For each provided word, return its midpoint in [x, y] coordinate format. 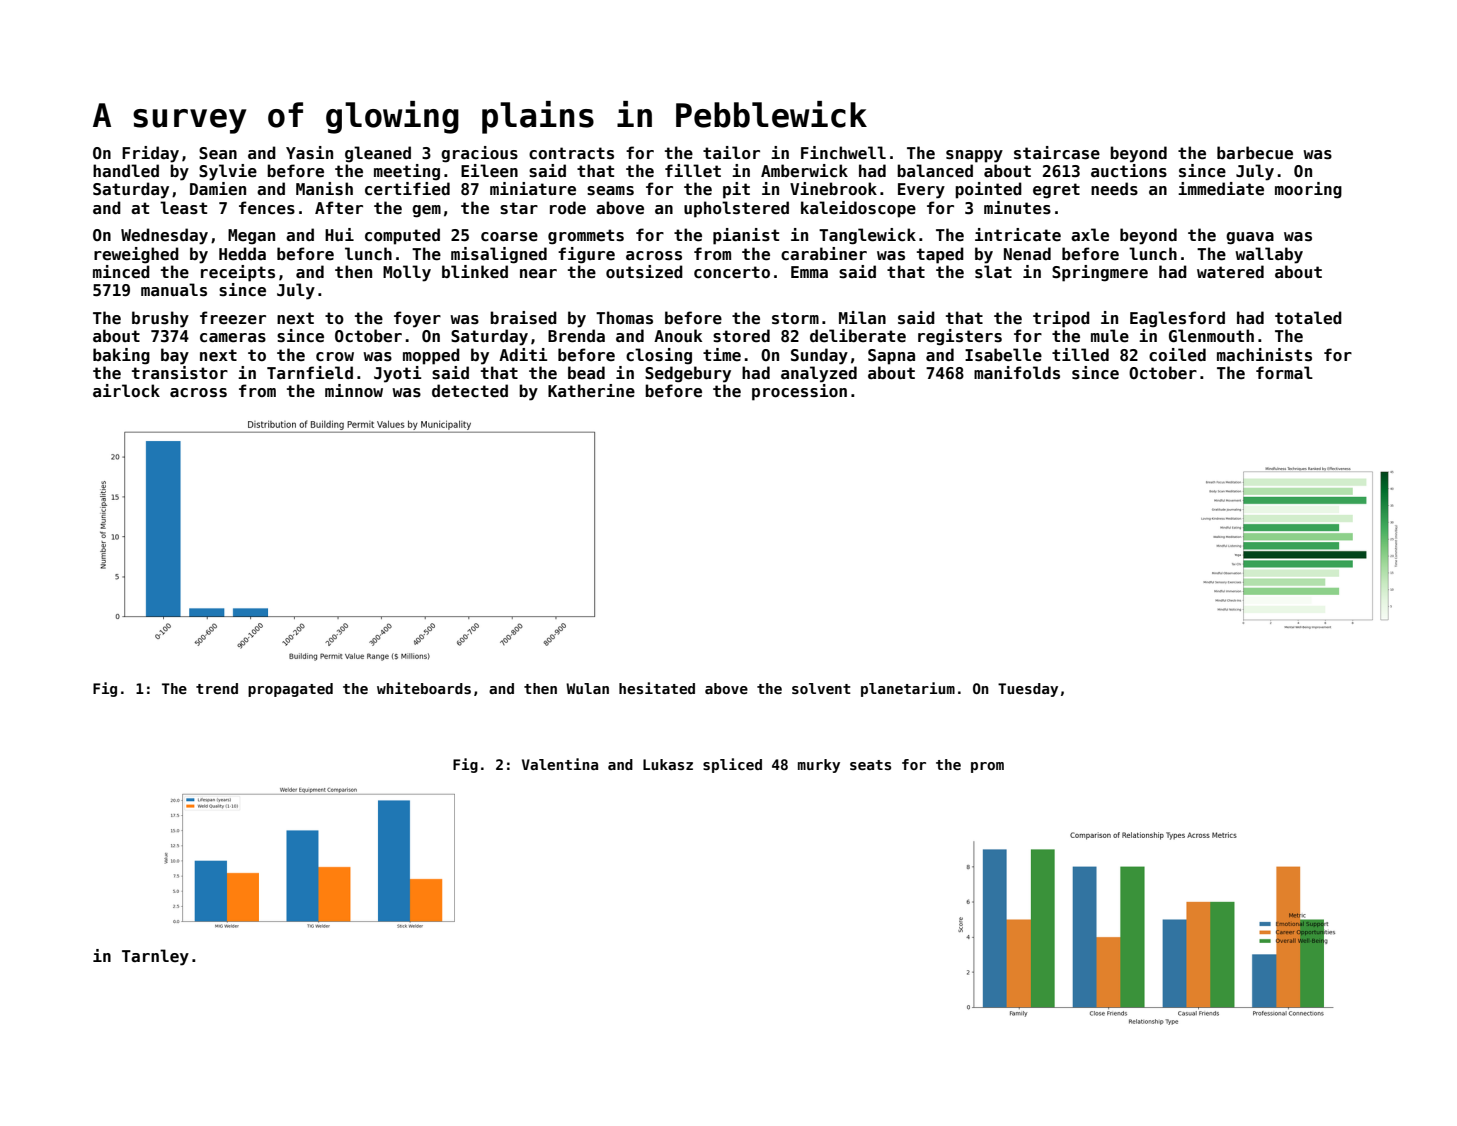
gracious [479, 154]
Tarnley [155, 957]
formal [1284, 372]
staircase [1057, 153]
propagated [290, 690]
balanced [935, 171]
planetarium [908, 689]
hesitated [657, 688]
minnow [354, 390]
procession [799, 392]
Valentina [560, 764]
